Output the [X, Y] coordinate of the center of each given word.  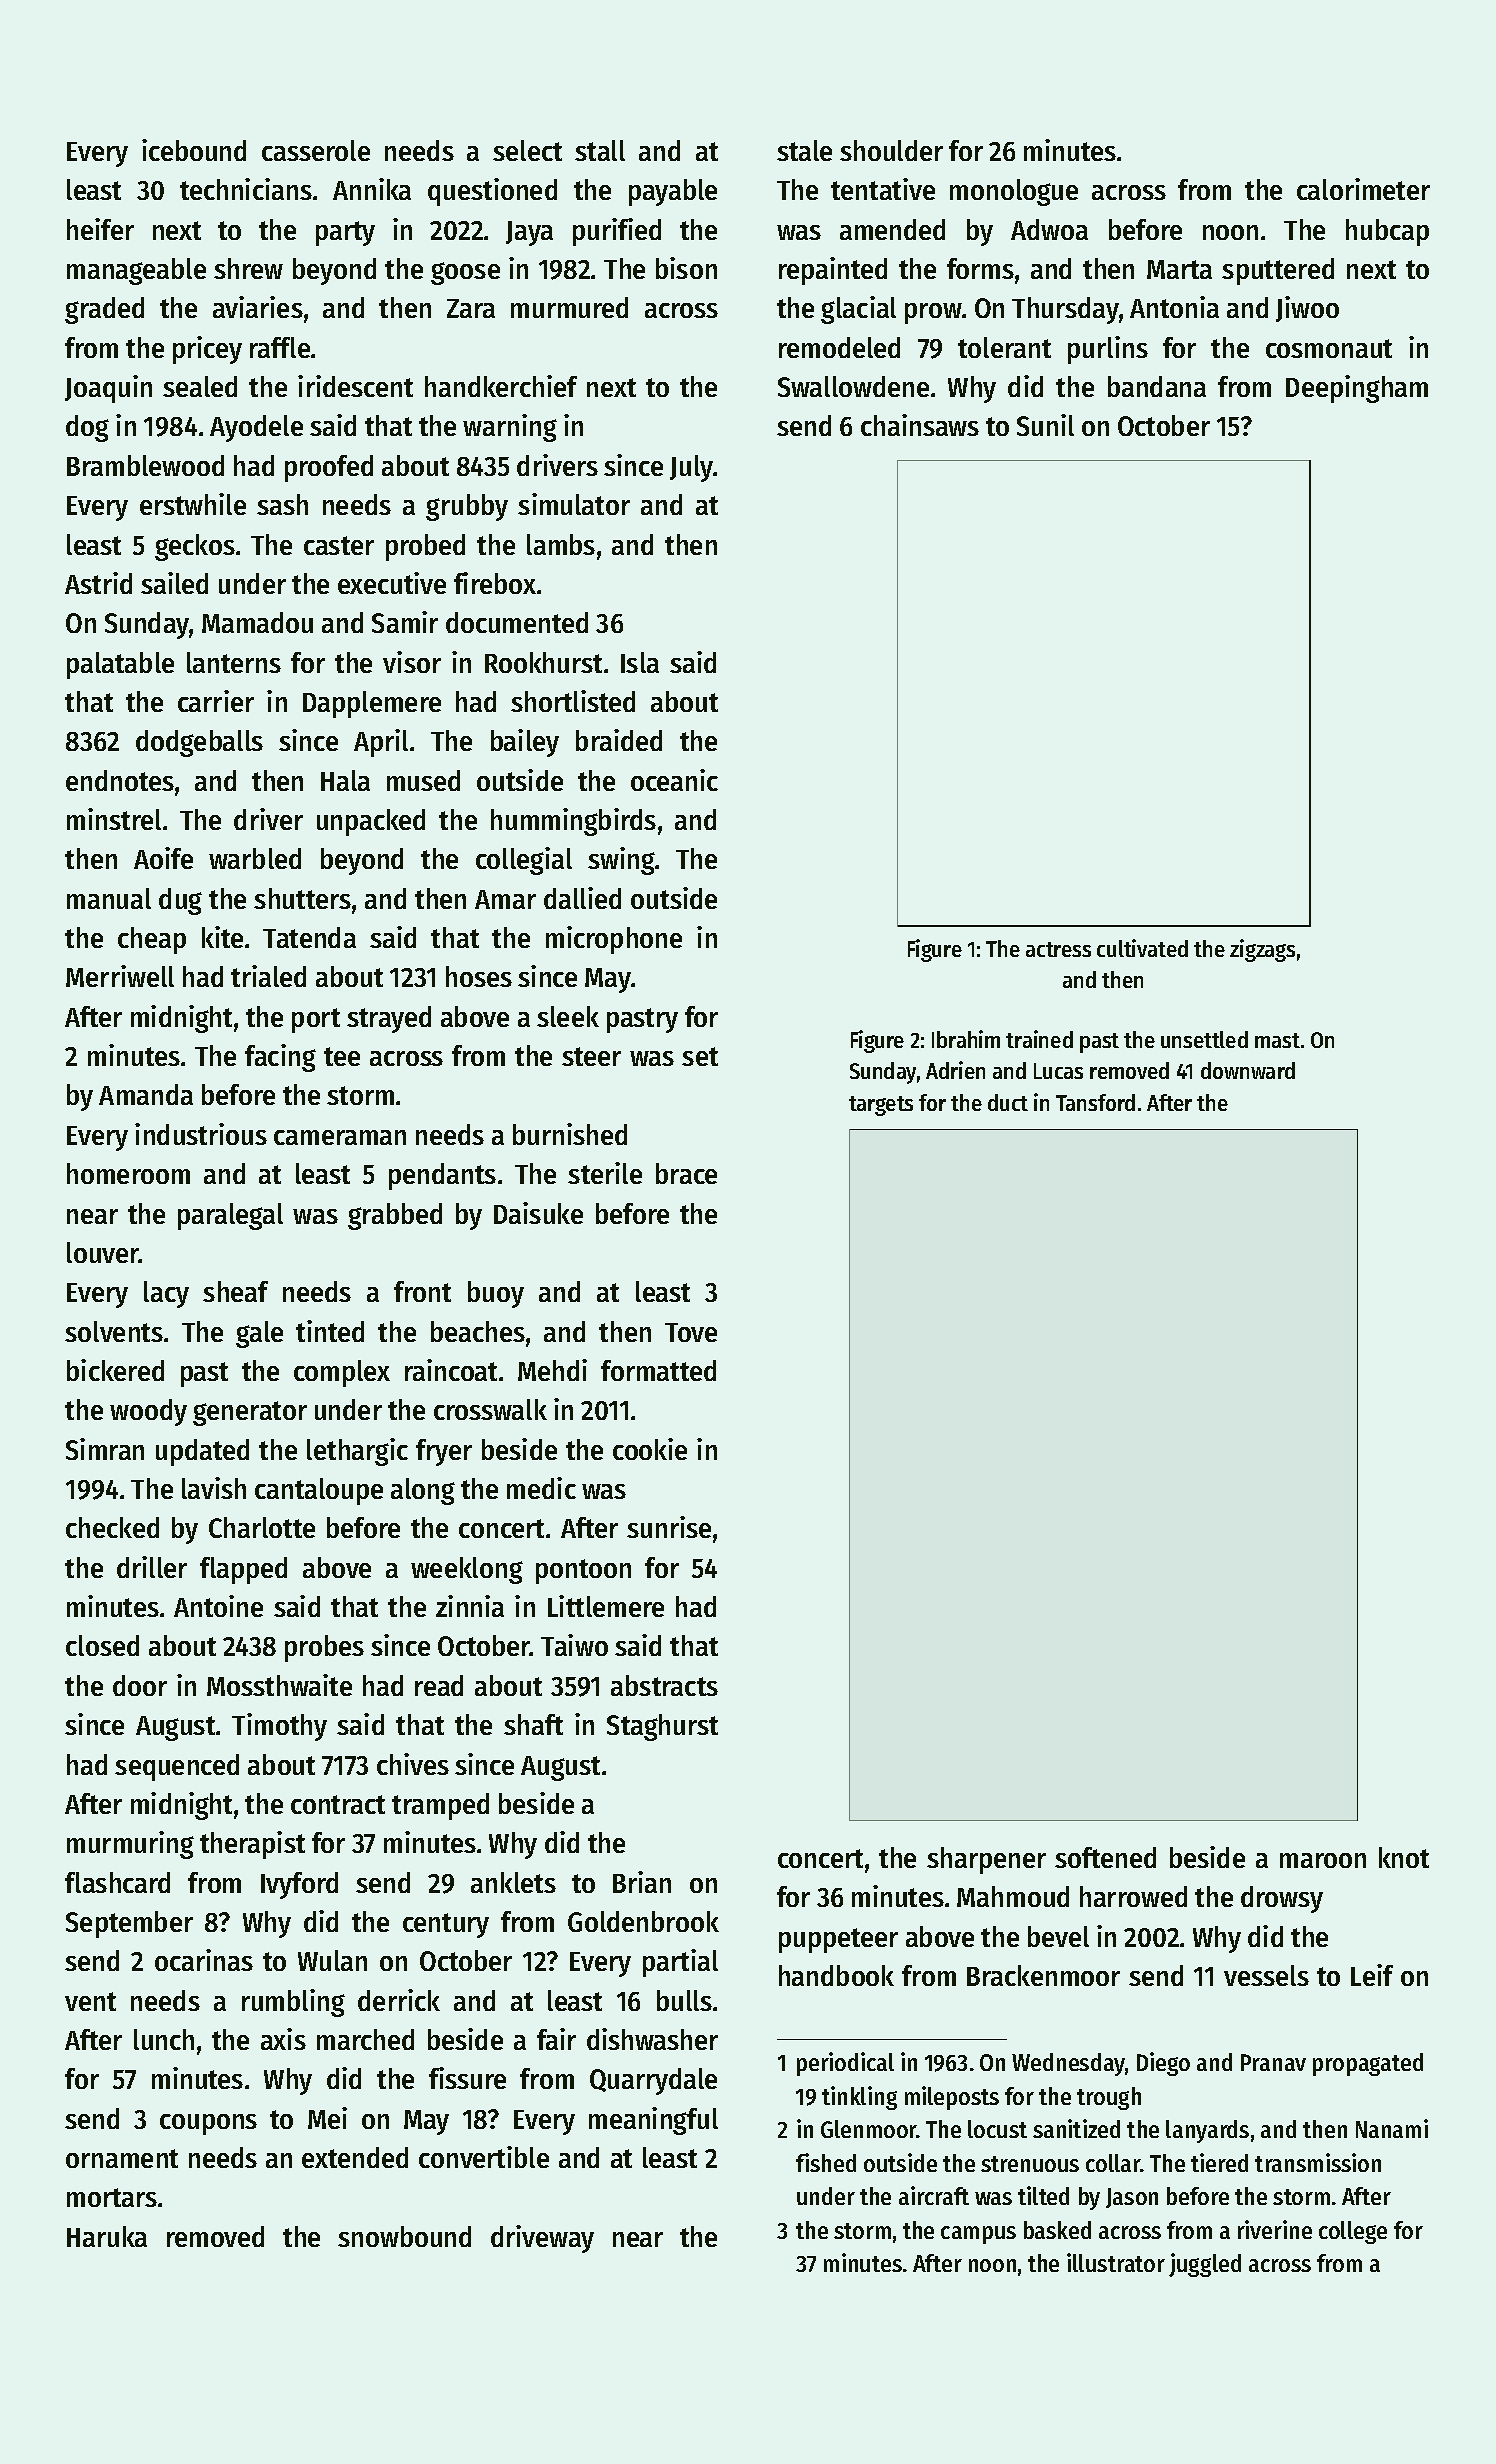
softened [1105, 1857]
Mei [327, 2118]
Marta [1179, 269]
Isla [640, 662]
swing [621, 861]
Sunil [1045, 425]
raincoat [451, 1370]
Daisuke [538, 1213]
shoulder [891, 150]
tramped [440, 1806]
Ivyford [299, 1885]
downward [1248, 1070]
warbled [255, 858]
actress [1058, 949]
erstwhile [193, 504]
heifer [100, 229]
